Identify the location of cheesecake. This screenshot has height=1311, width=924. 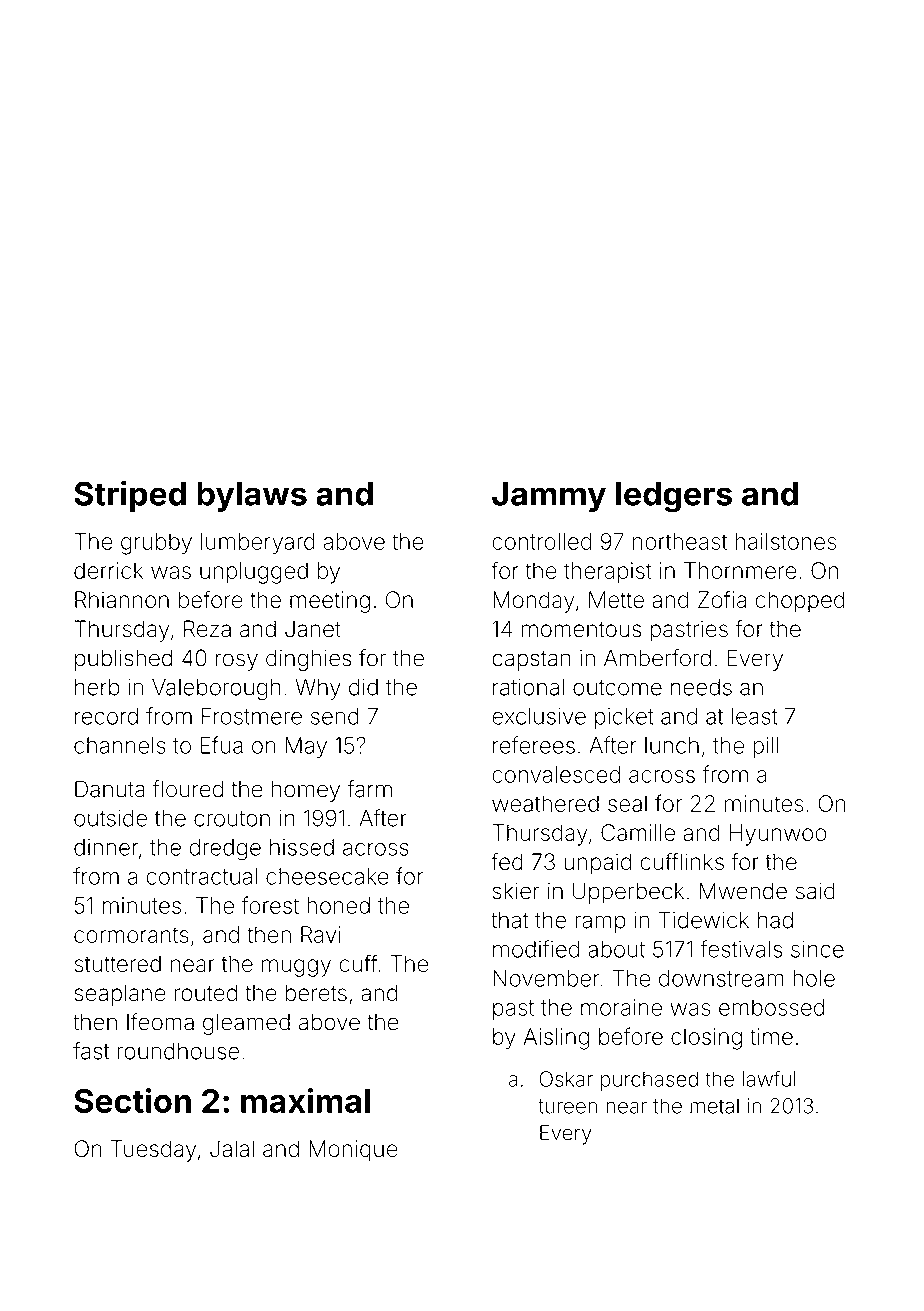
(327, 876).
